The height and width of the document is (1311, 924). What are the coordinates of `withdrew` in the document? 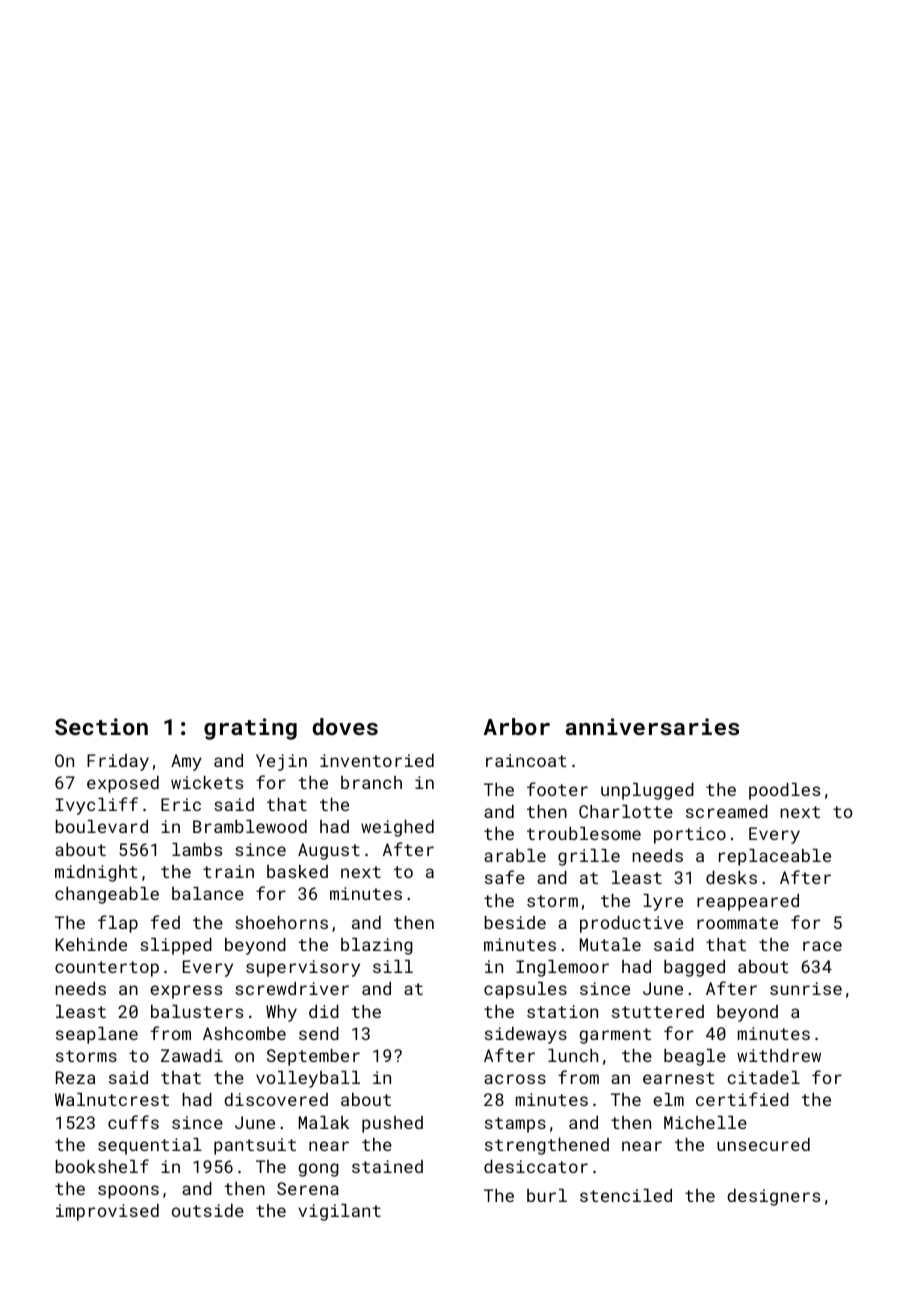 It's located at (779, 1055).
